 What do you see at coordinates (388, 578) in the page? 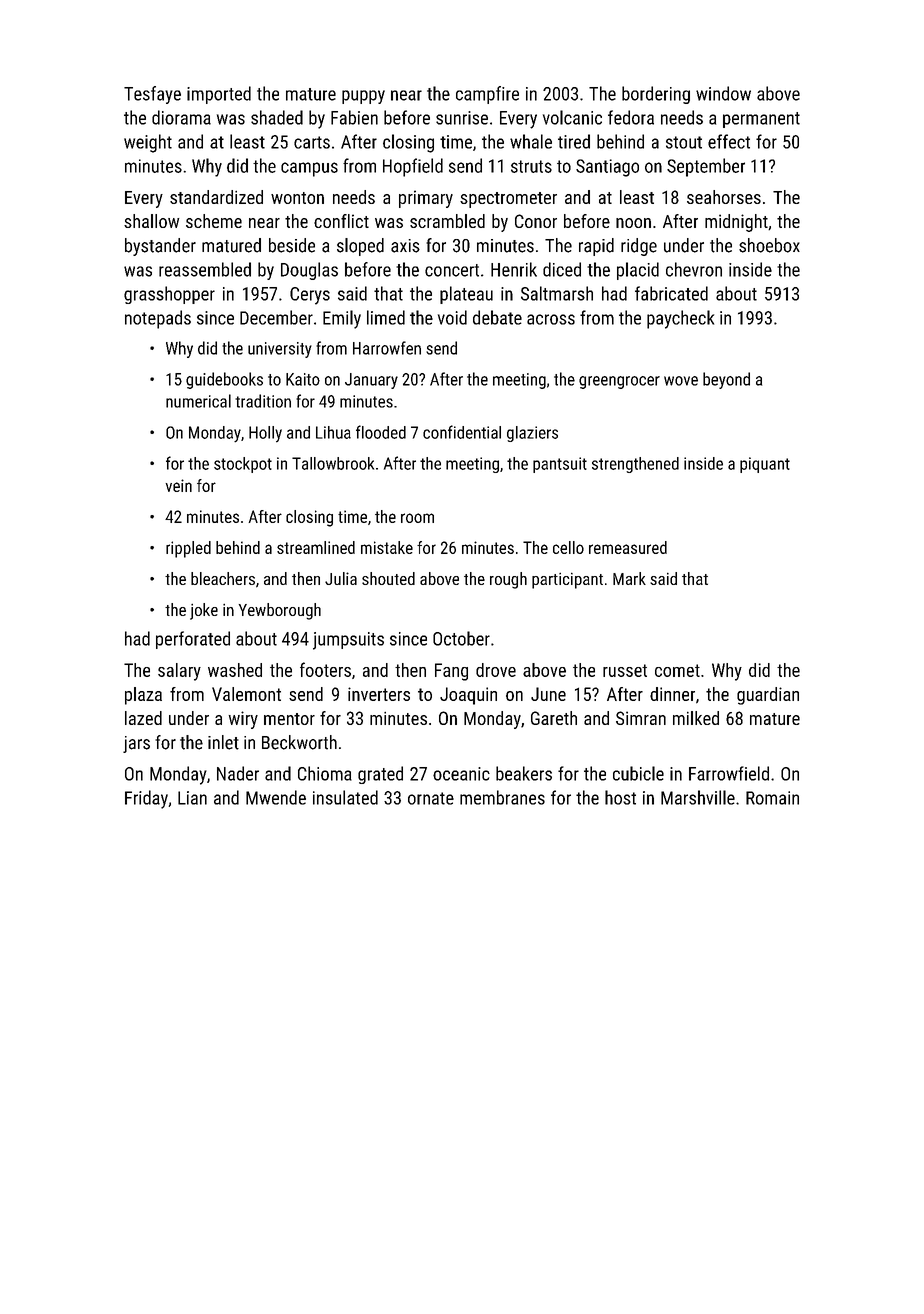
I see `shouted` at bounding box center [388, 578].
